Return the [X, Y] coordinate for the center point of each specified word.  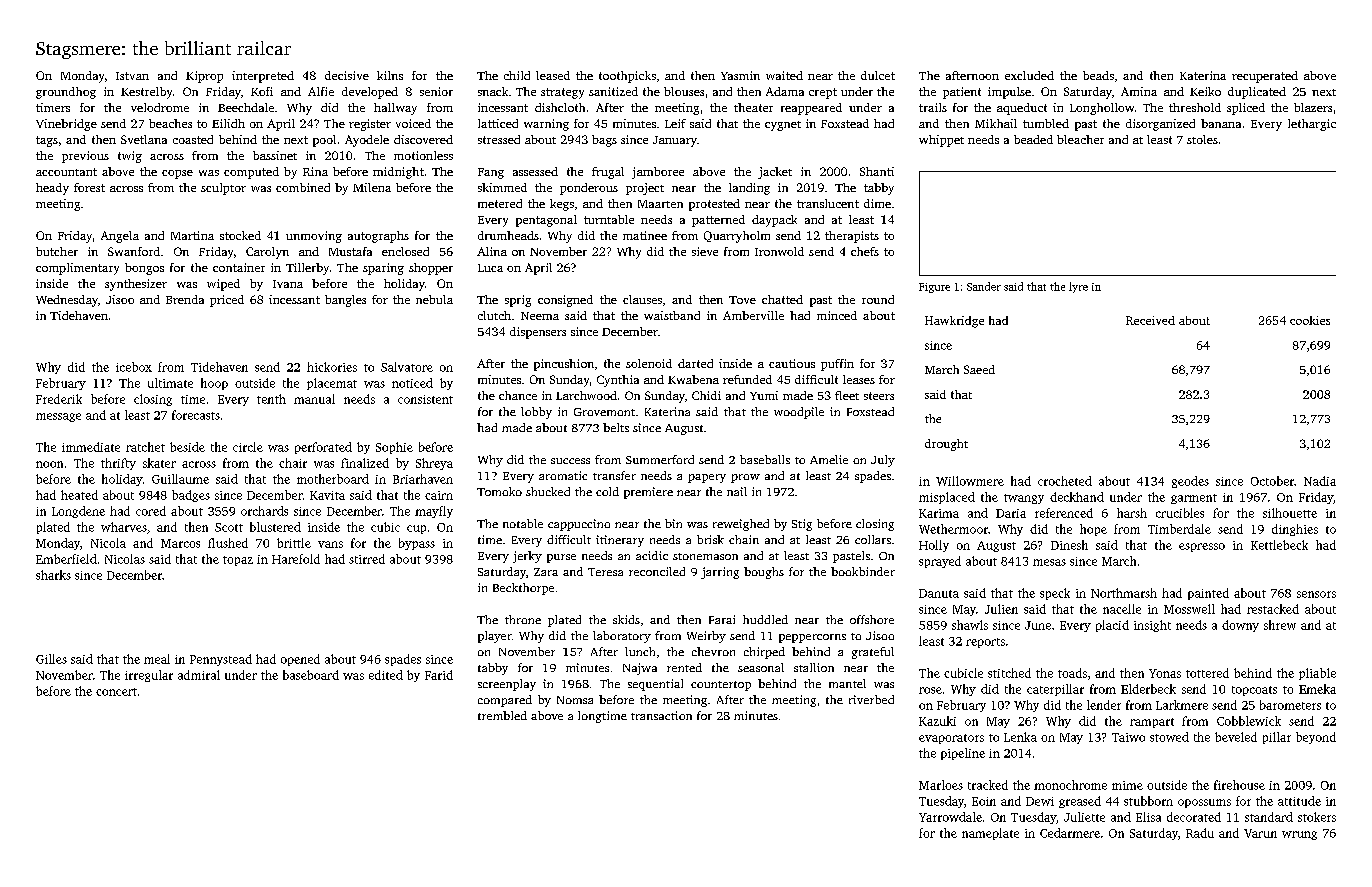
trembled [502, 715]
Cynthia [618, 381]
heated [79, 495]
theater [753, 107]
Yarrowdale [950, 817]
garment [1194, 499]
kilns [390, 75]
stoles [1202, 139]
